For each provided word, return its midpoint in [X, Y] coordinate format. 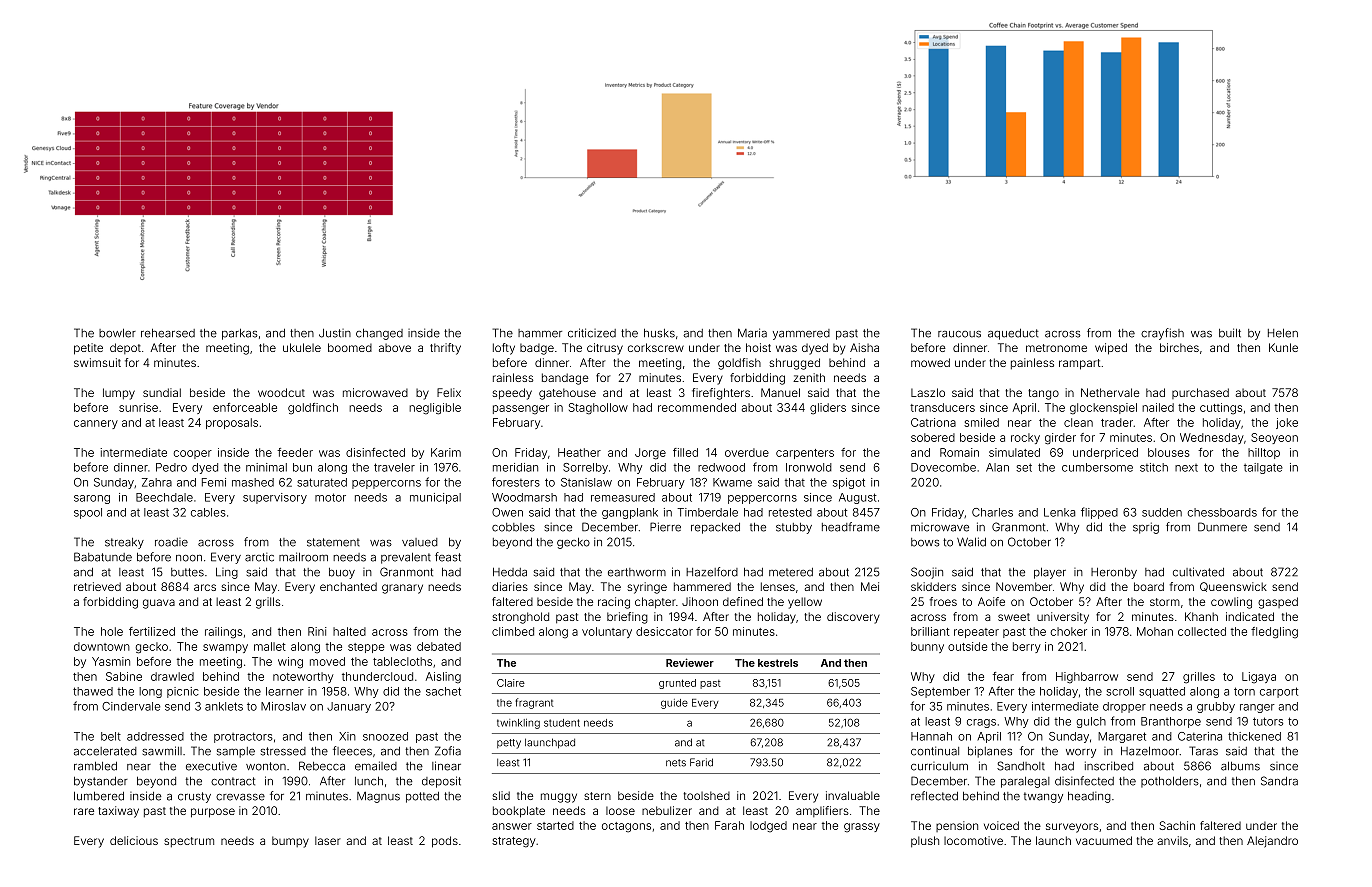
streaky [124, 543]
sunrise [138, 407]
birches [1179, 347]
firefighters [721, 394]
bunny [927, 647]
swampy [225, 648]
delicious [134, 840]
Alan [997, 467]
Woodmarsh [524, 497]
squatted [1162, 692]
